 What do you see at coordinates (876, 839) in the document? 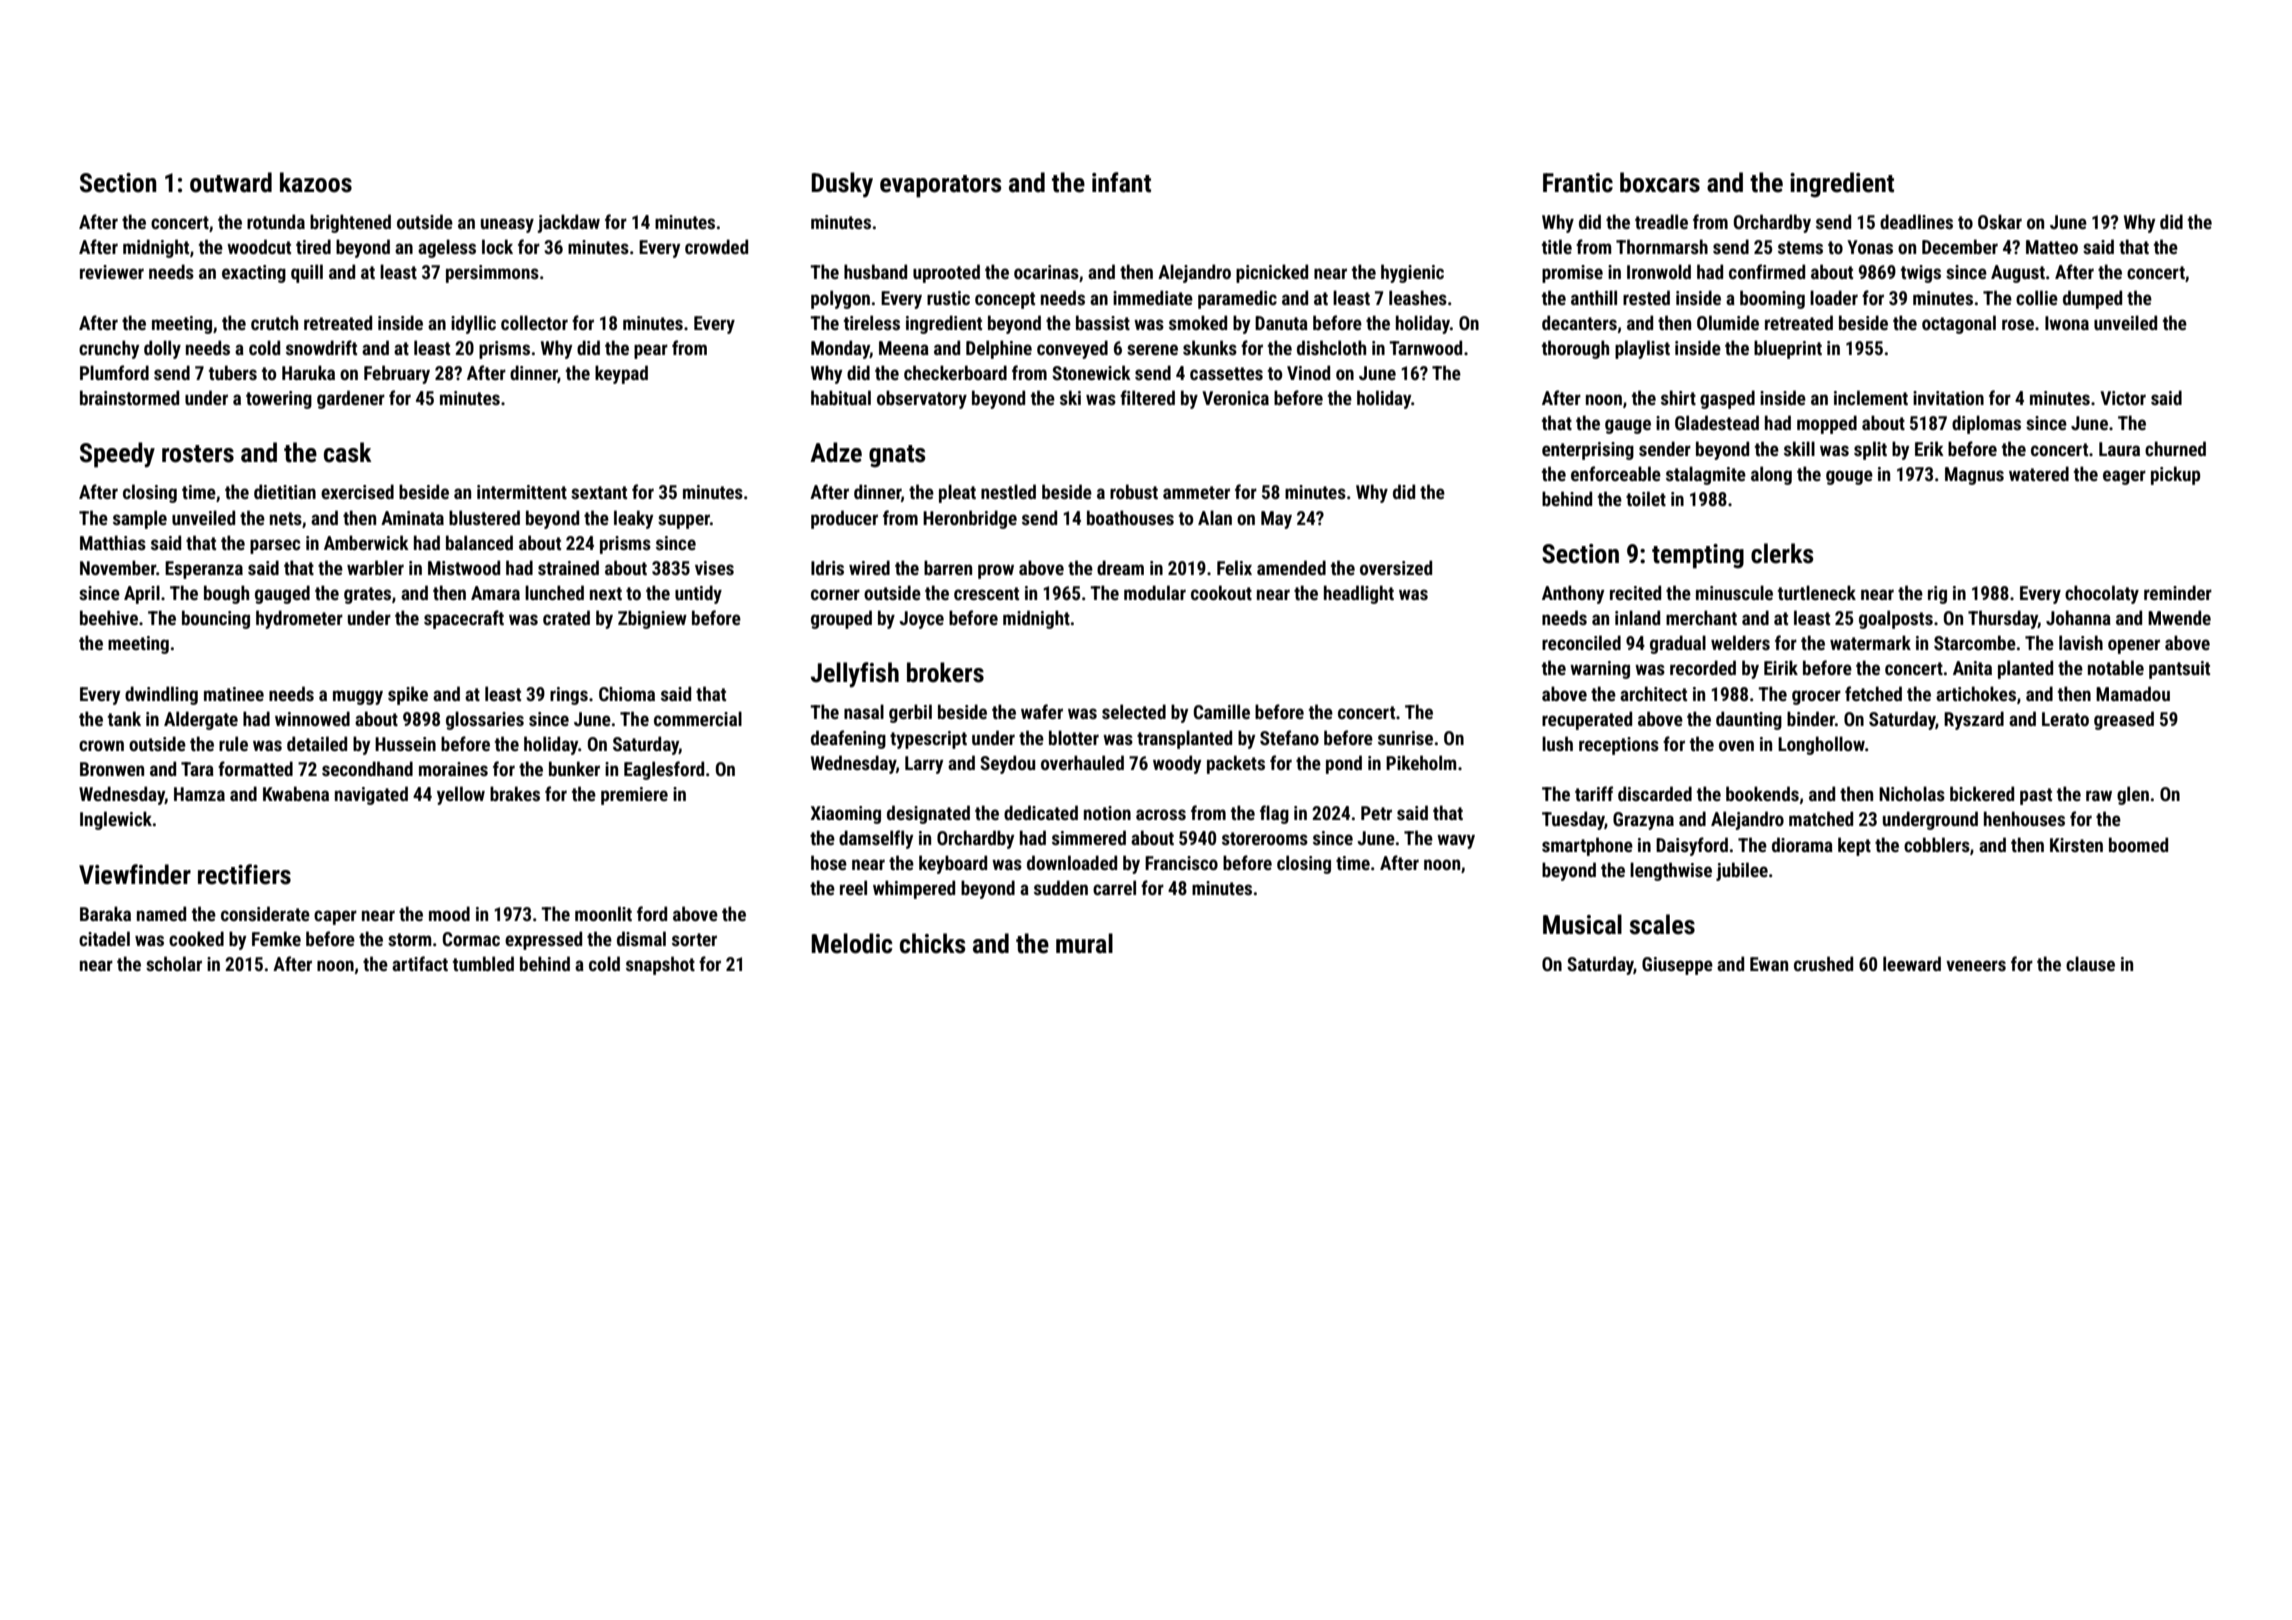
I see `damselfly` at bounding box center [876, 839].
